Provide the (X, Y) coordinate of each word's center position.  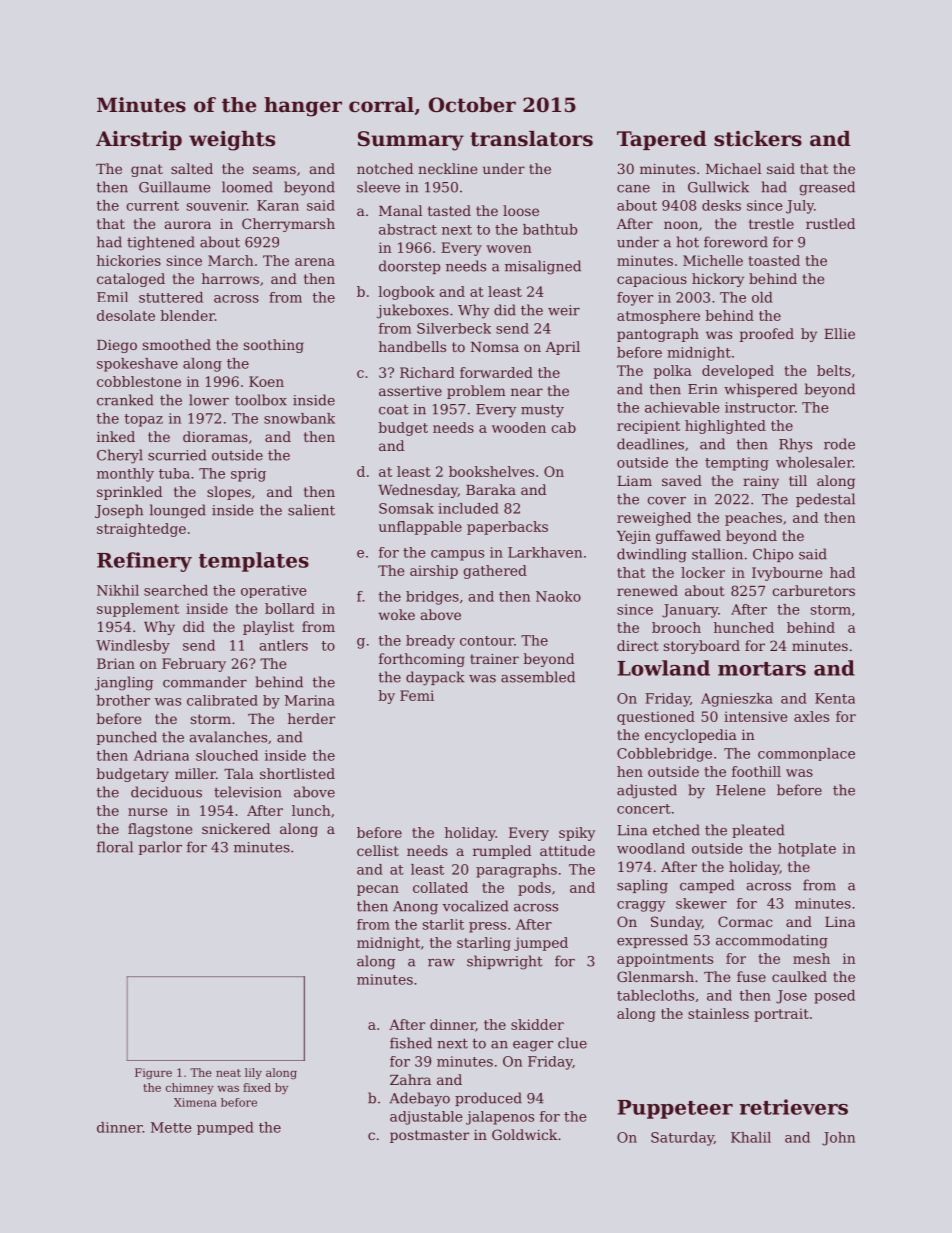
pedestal (825, 500)
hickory (718, 280)
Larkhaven (545, 552)
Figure (153, 1073)
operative (274, 591)
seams (274, 170)
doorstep (409, 267)
